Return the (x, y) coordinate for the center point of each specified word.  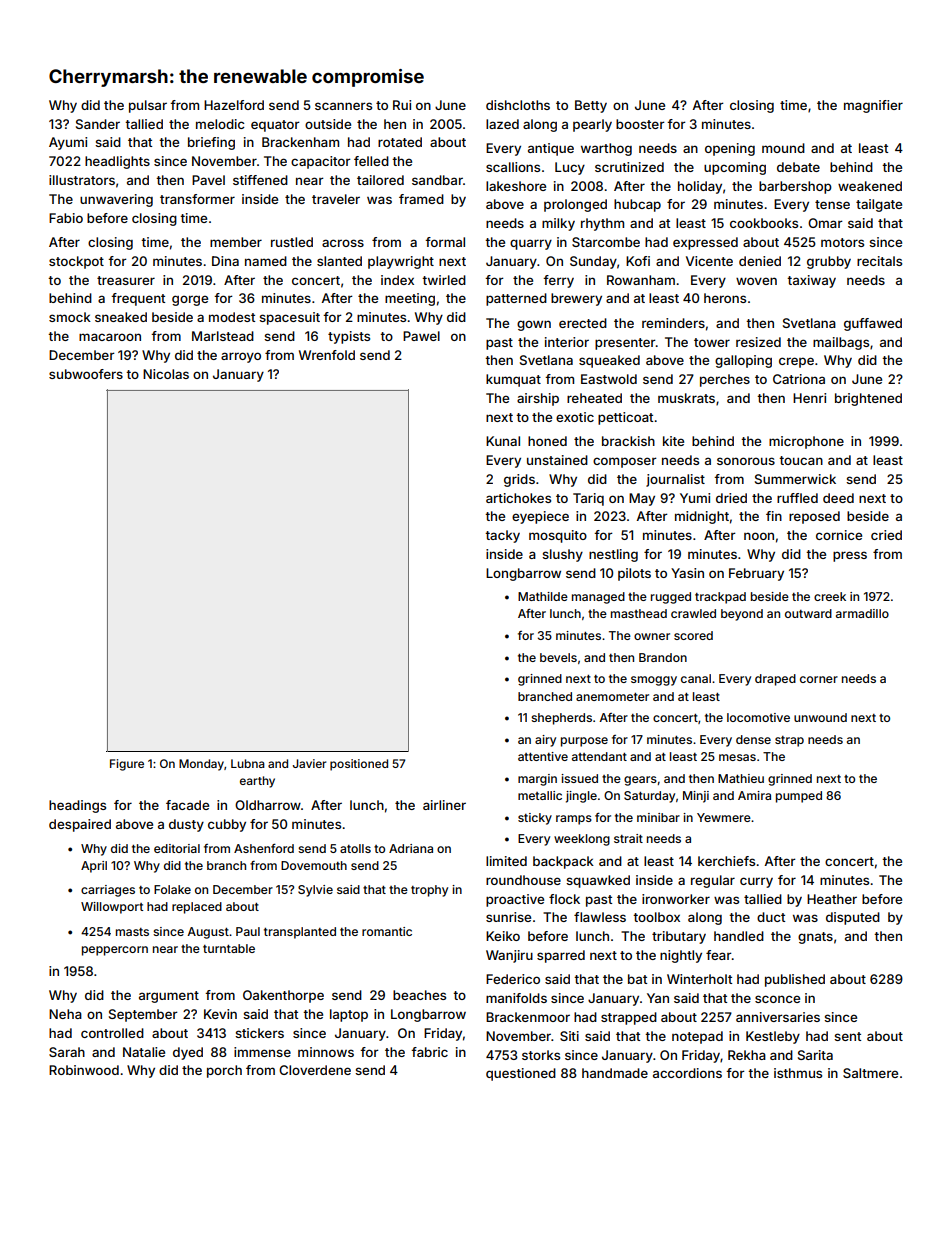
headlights (117, 162)
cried (886, 535)
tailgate (879, 205)
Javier (309, 763)
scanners (343, 106)
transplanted (300, 933)
